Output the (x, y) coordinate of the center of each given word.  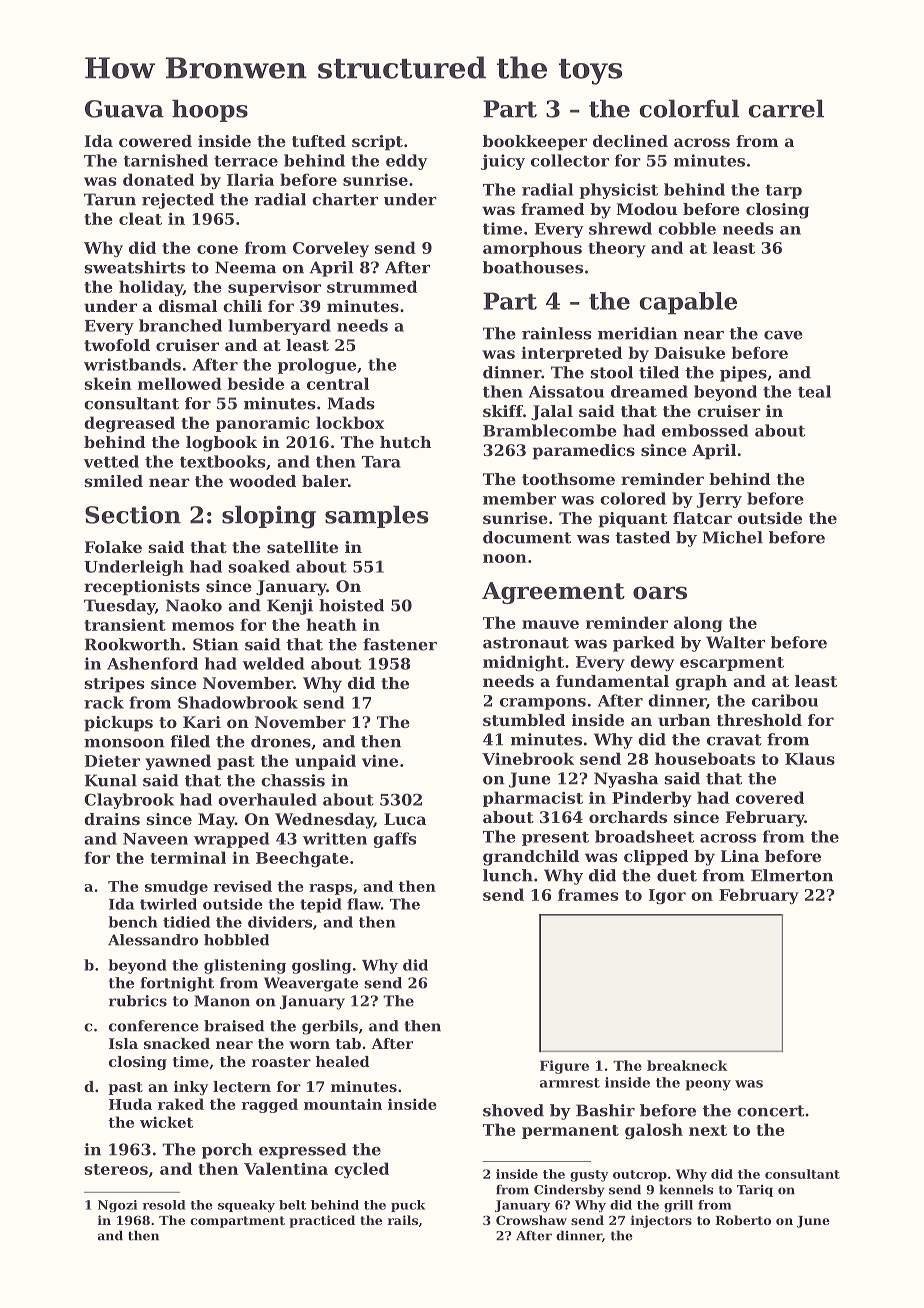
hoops (210, 110)
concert (770, 1111)
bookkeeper (535, 143)
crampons (543, 704)
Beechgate (302, 859)
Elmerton (792, 875)
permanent (570, 1132)
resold (164, 1205)
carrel (786, 108)
